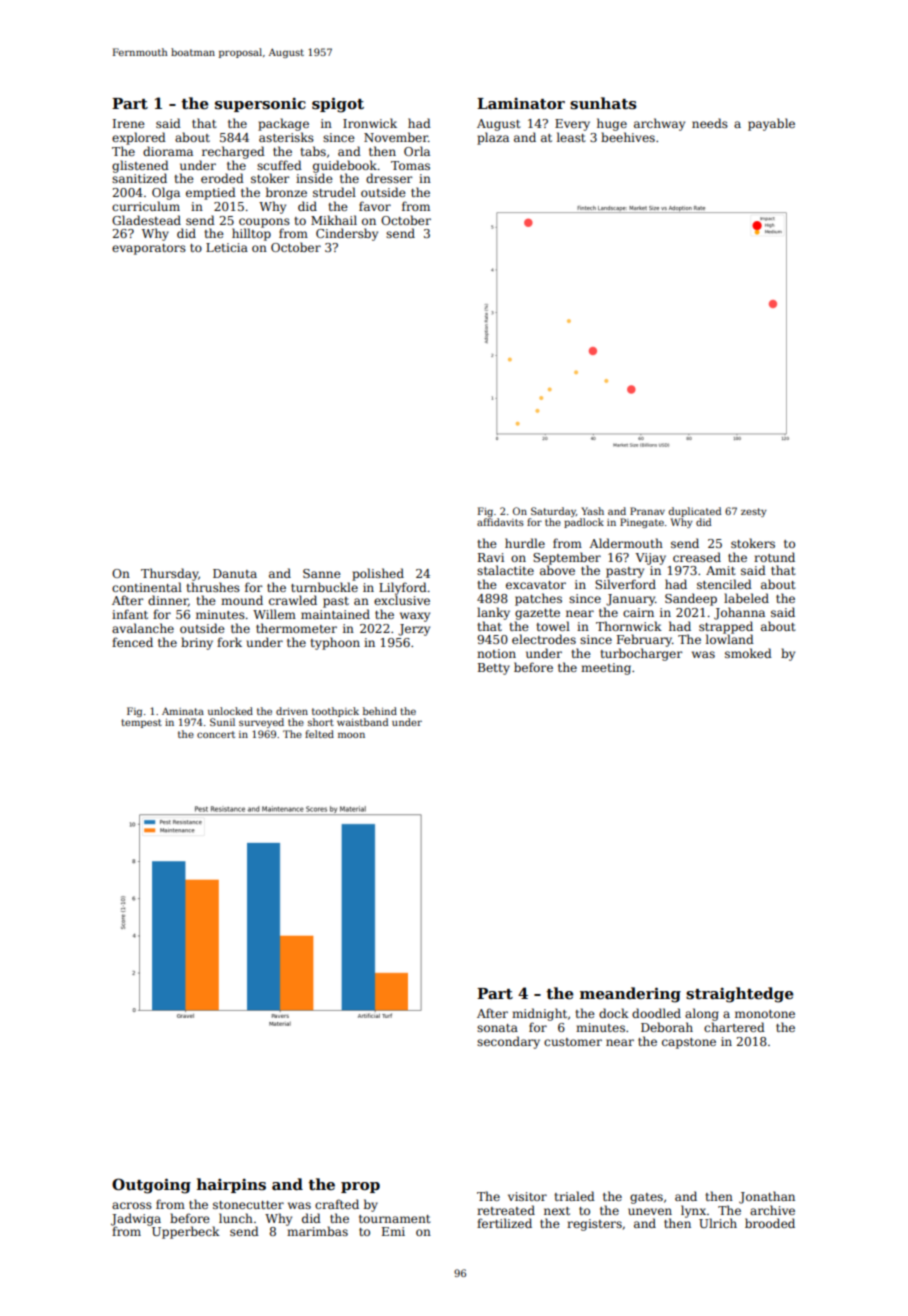 The height and width of the screenshot is (1316, 908). What do you see at coordinates (260, 105) in the screenshot?
I see `supersonic` at bounding box center [260, 105].
